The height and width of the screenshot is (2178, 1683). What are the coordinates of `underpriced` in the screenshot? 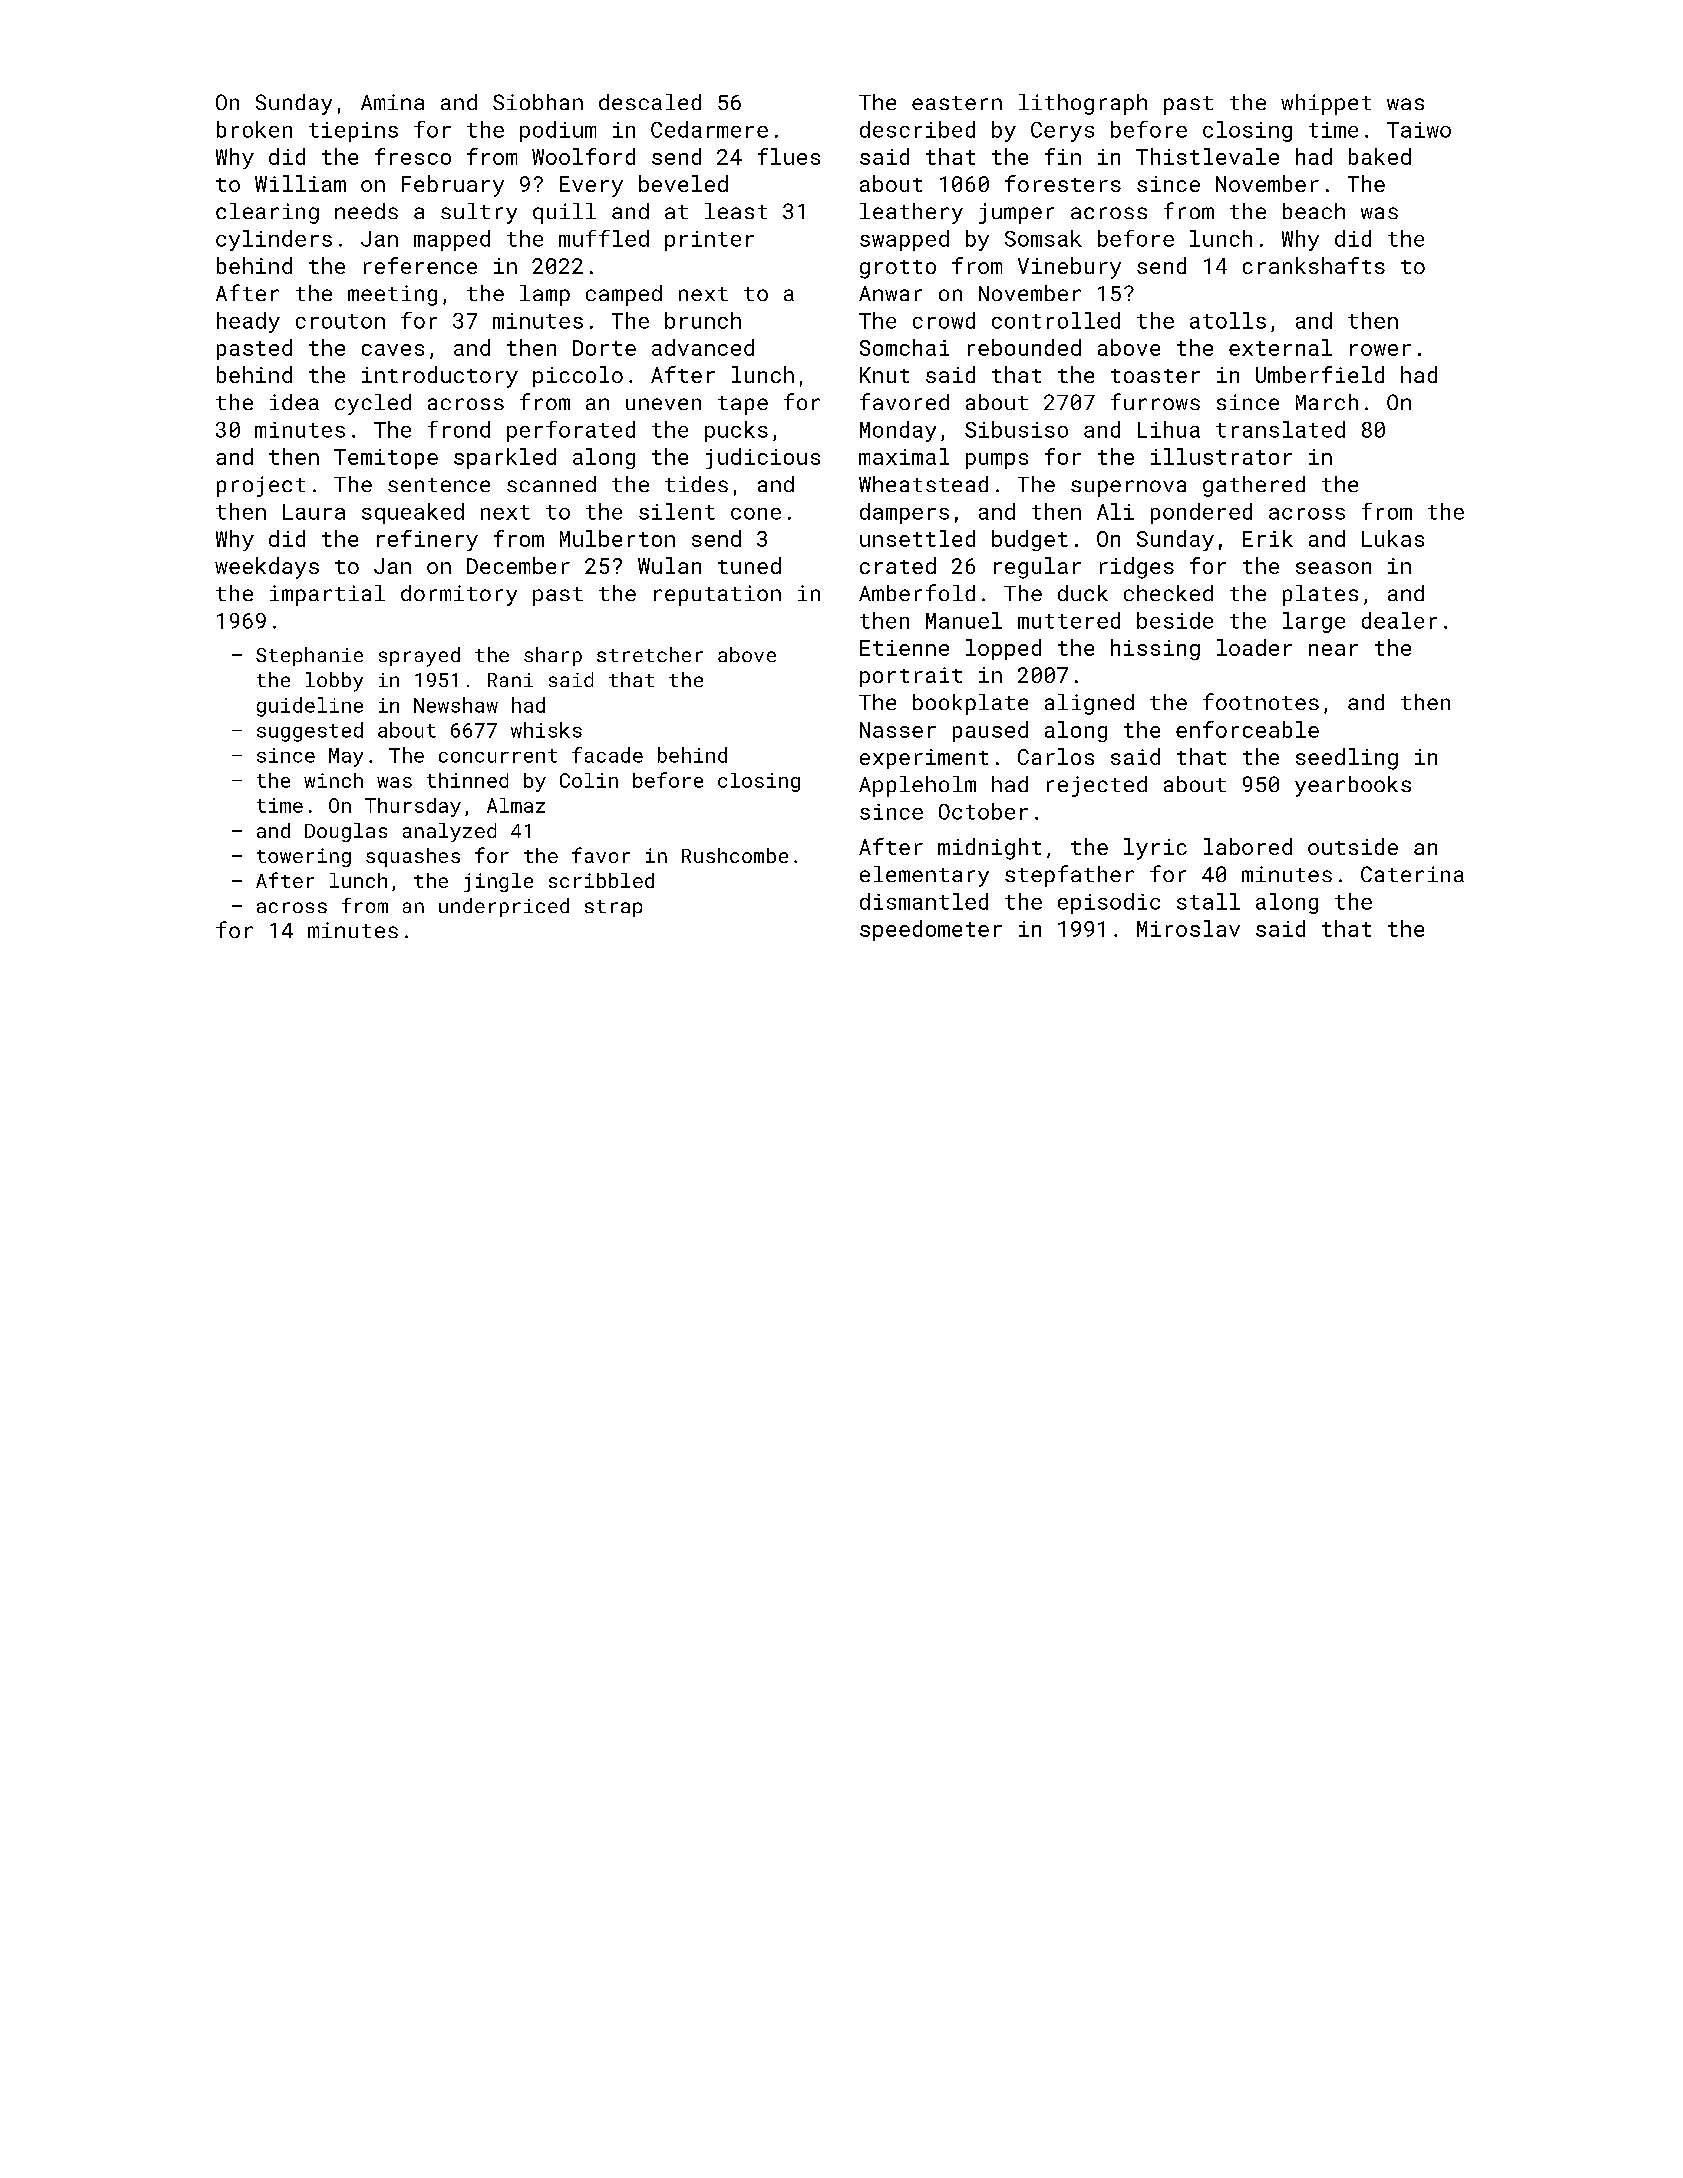 It's located at (504, 907).
